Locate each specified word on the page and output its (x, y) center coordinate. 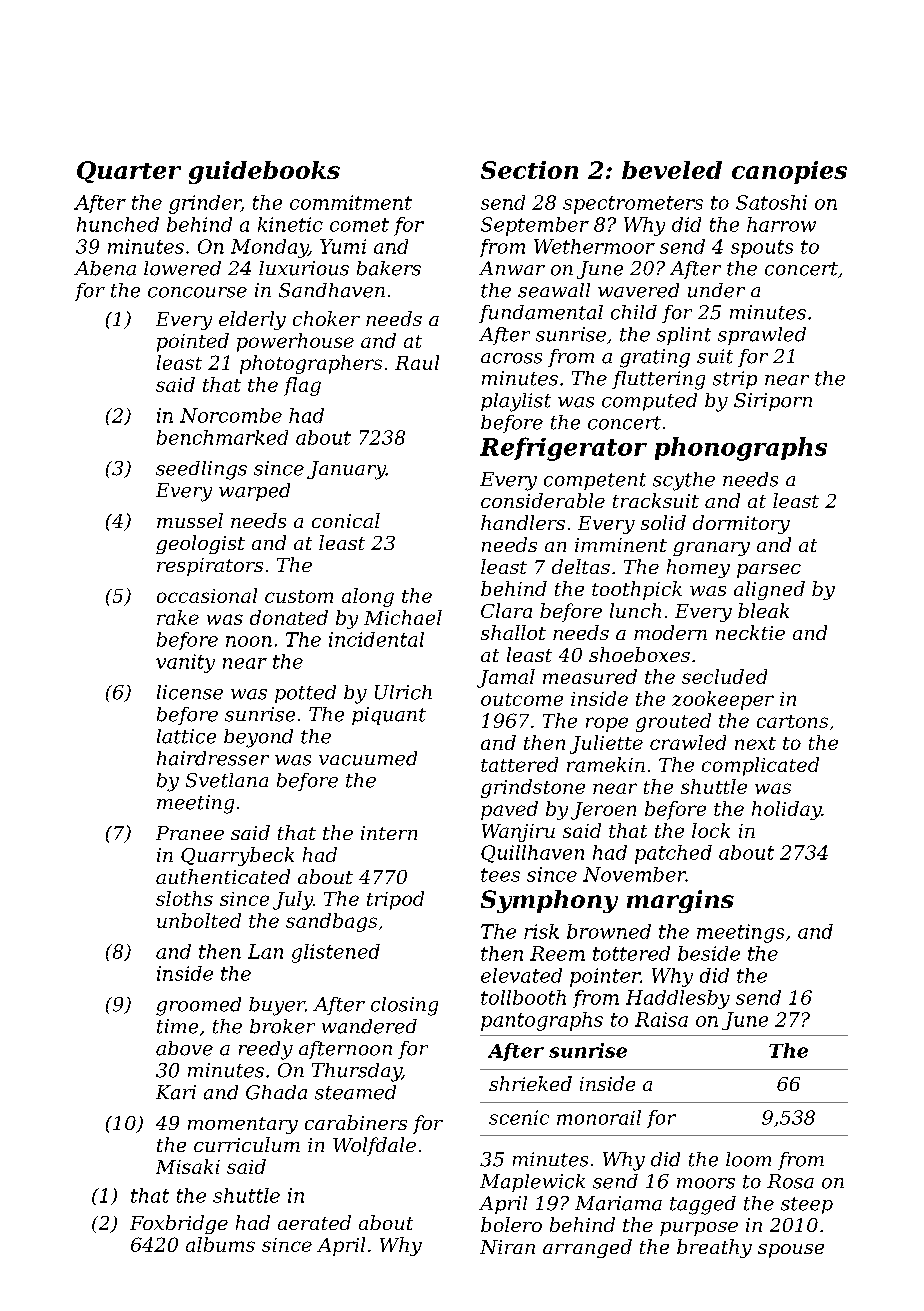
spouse (791, 1251)
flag (302, 386)
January (346, 470)
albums (220, 1244)
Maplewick (532, 1183)
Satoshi (771, 202)
